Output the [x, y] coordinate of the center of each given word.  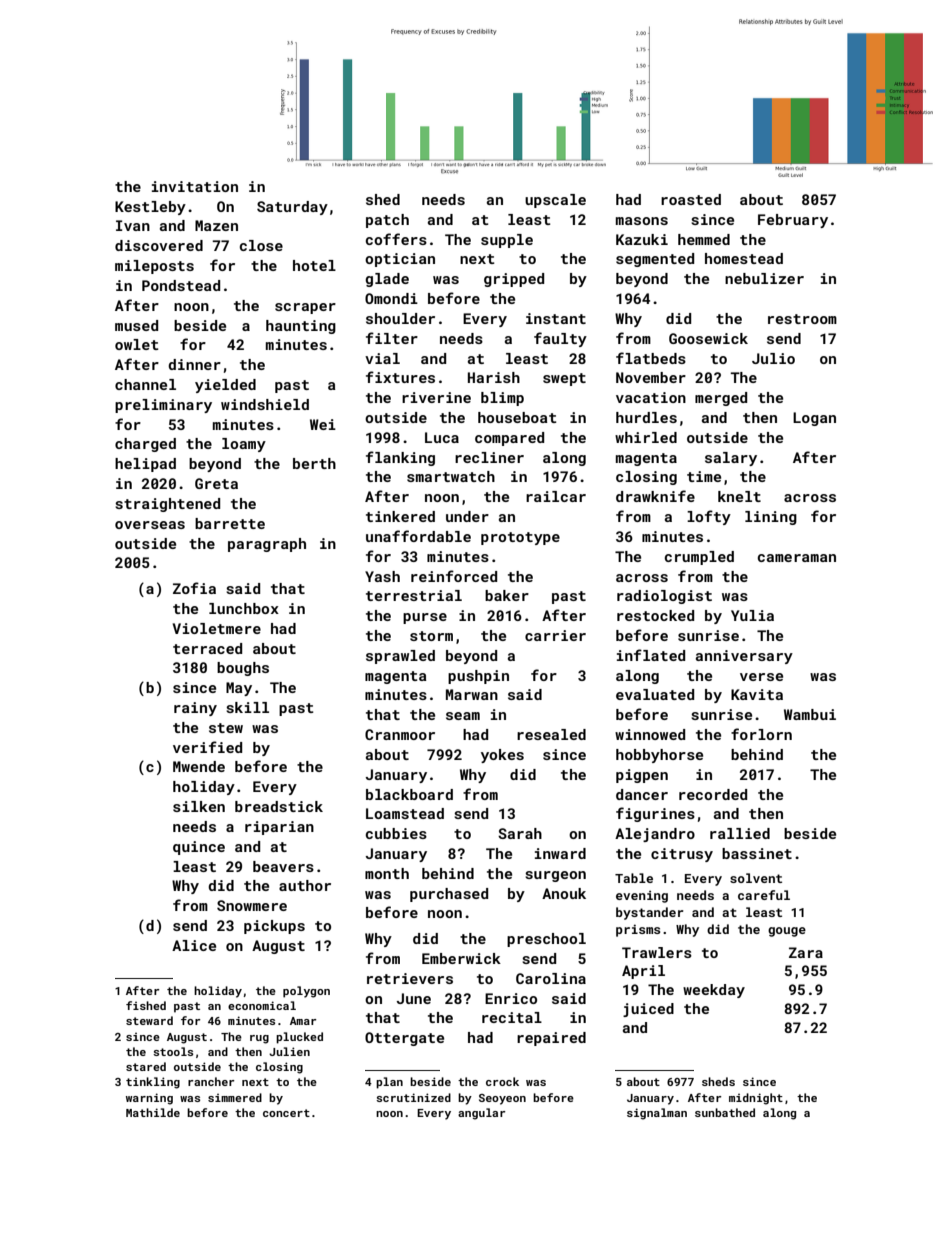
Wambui [810, 714]
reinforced [454, 576]
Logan [814, 419]
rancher [211, 1081]
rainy [195, 709]
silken [199, 806]
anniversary [744, 657]
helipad [145, 465]
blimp [502, 399]
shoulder [400, 318]
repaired [551, 1039]
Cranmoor [400, 734]
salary [731, 459]
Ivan [133, 225]
